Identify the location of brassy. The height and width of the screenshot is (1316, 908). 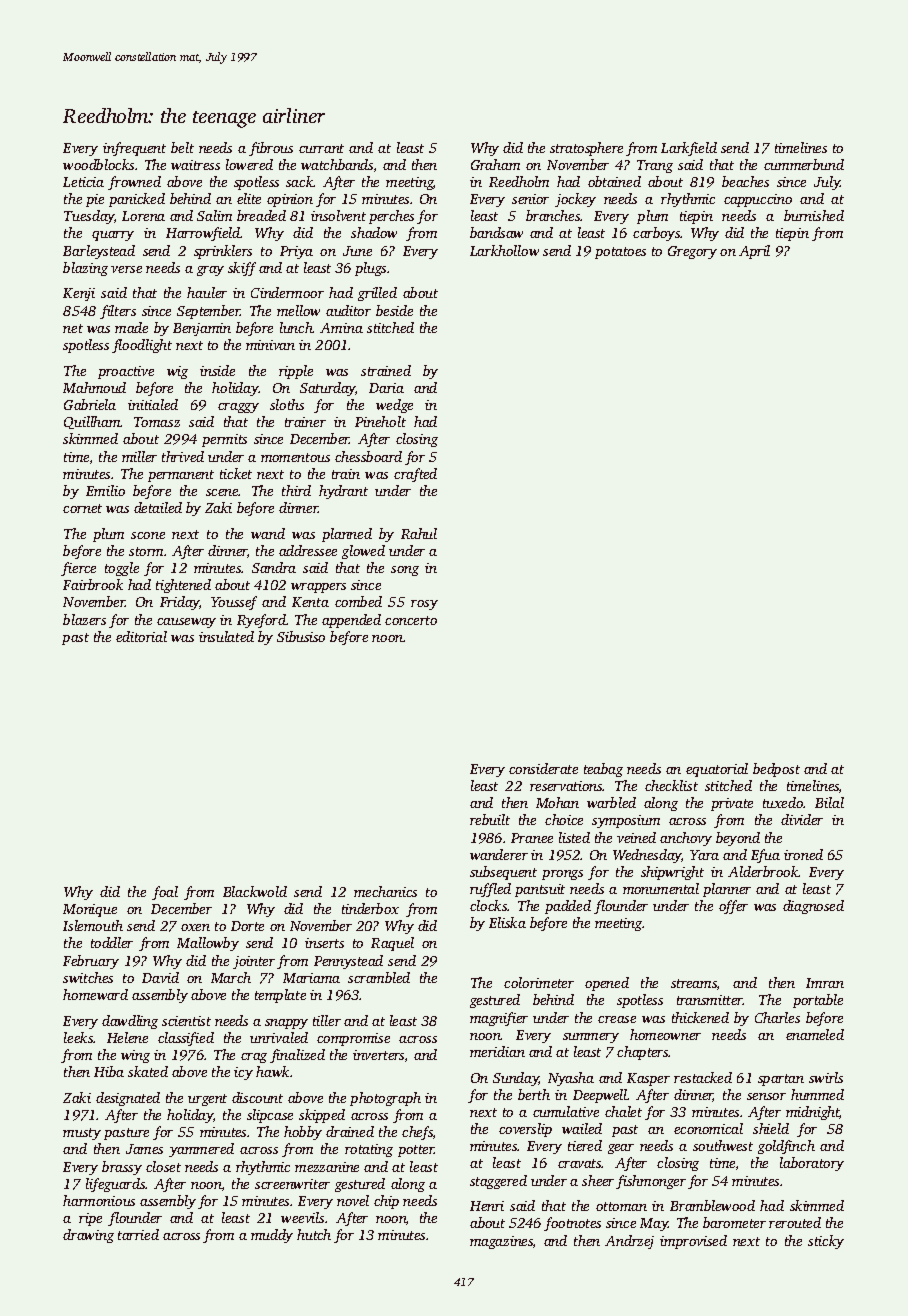
(122, 1168).
